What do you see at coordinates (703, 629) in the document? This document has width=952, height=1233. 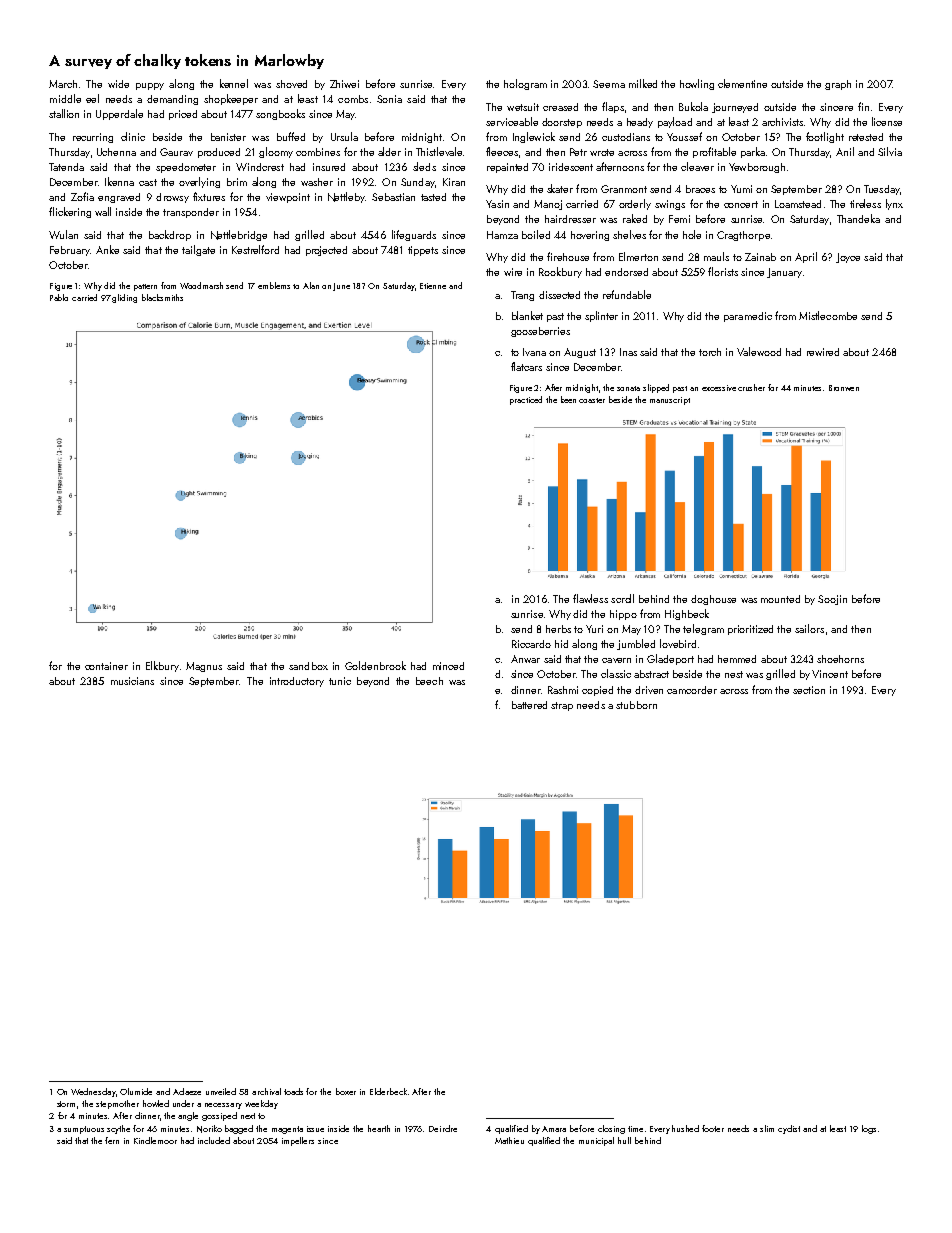 I see `telegram` at bounding box center [703, 629].
